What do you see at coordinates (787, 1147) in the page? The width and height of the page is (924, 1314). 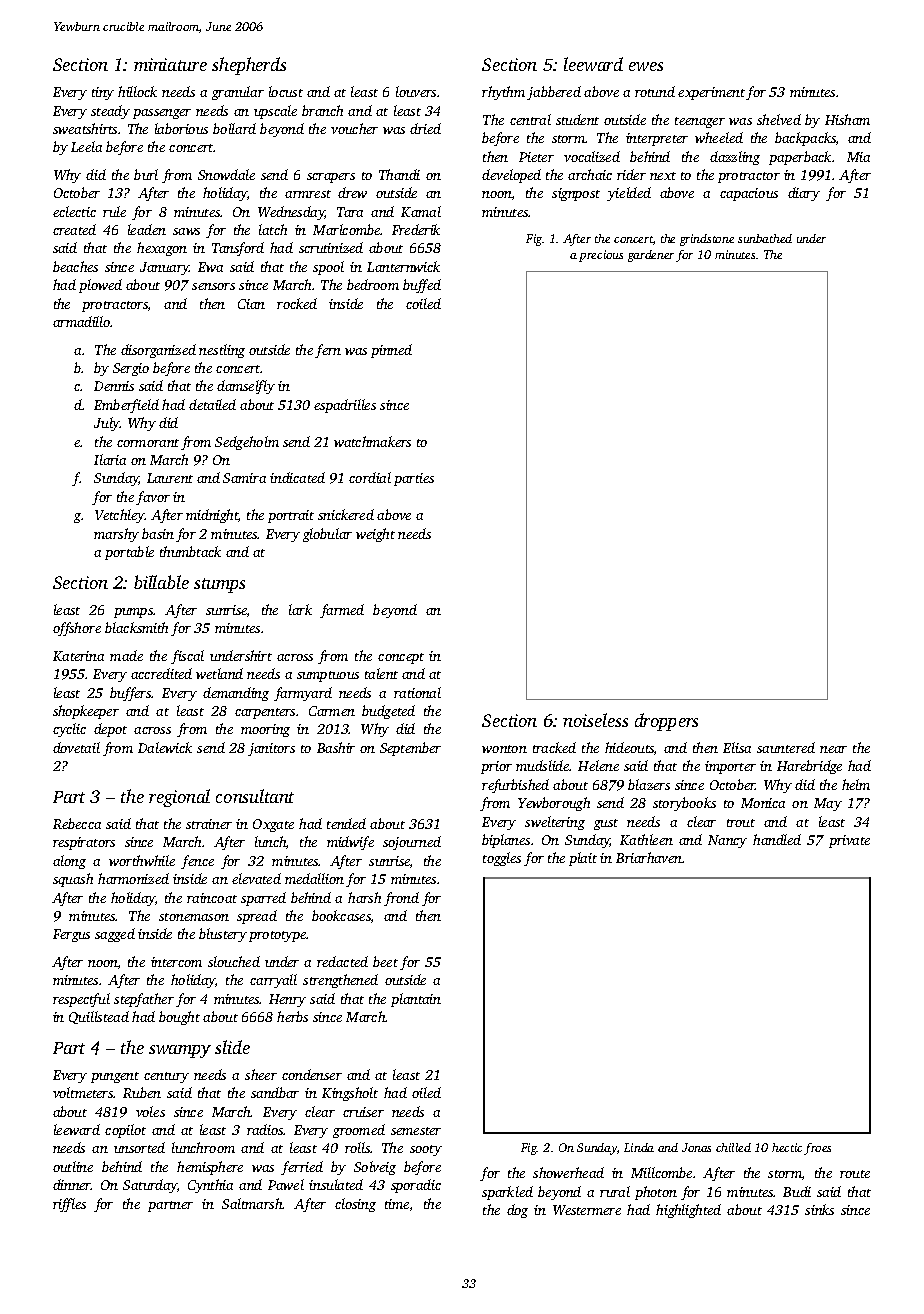 I see `hectic` at bounding box center [787, 1147].
